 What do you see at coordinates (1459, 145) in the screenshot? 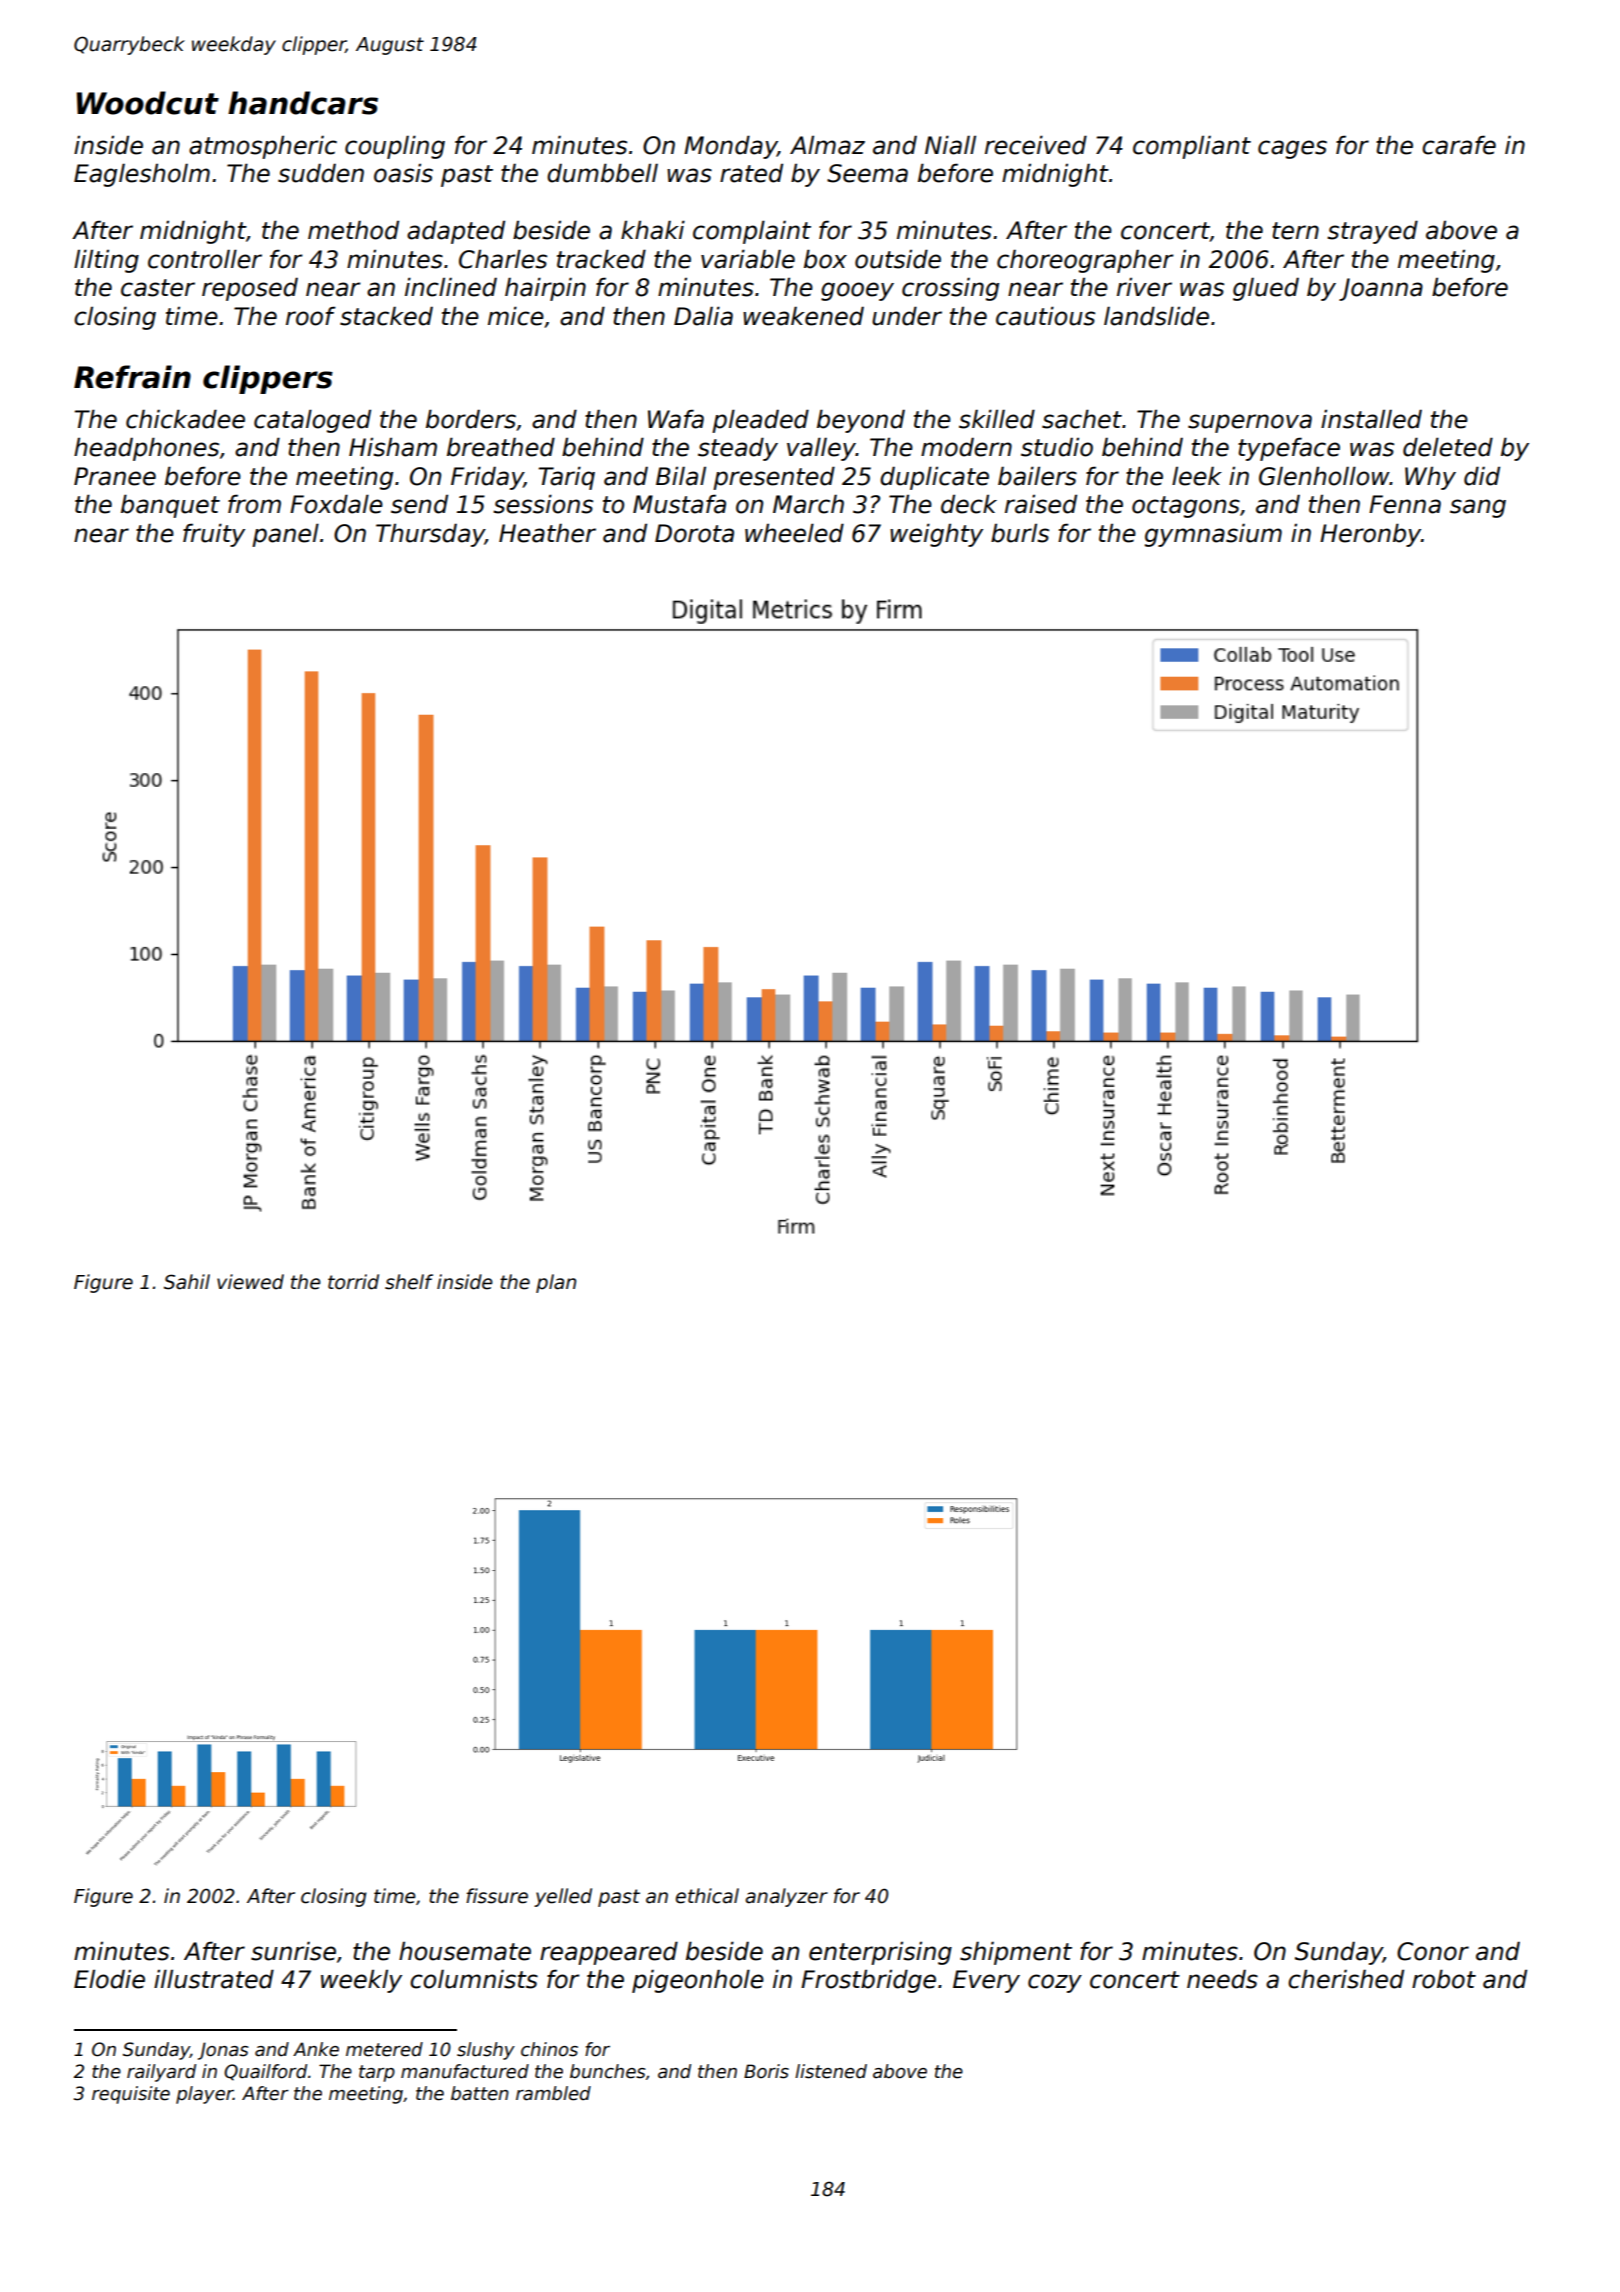
I see `carafe` at bounding box center [1459, 145].
